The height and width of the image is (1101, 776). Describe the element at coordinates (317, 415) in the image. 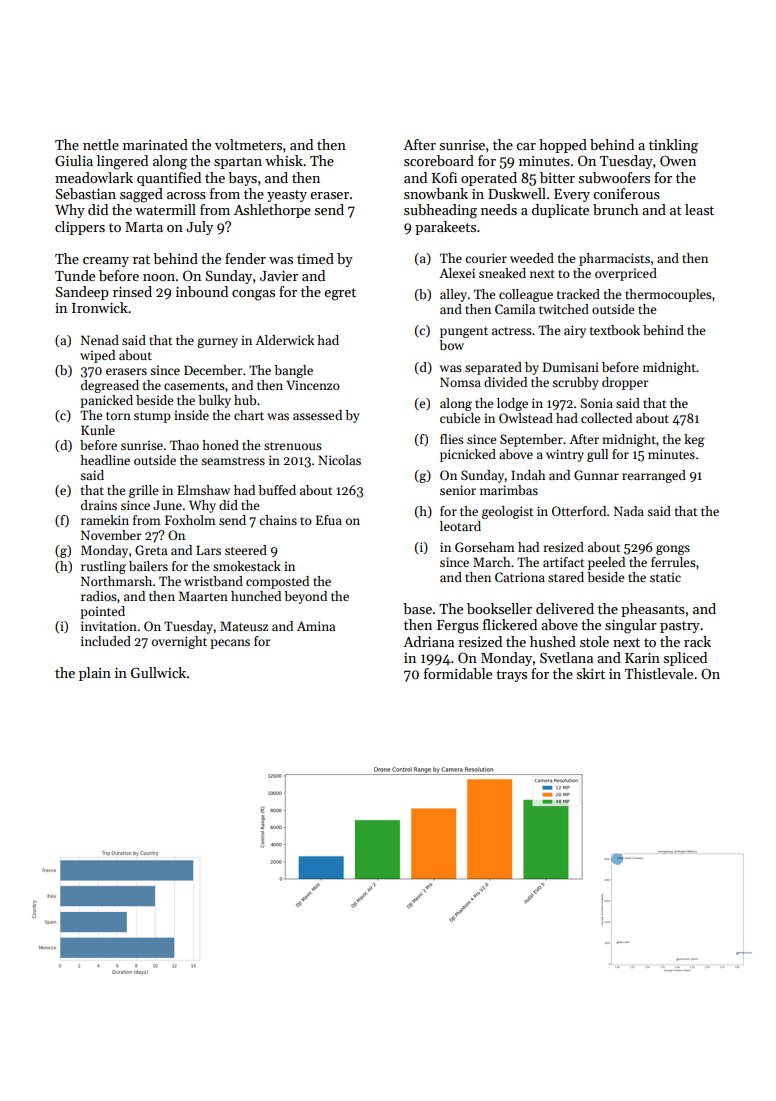

I see `assessed` at that location.
